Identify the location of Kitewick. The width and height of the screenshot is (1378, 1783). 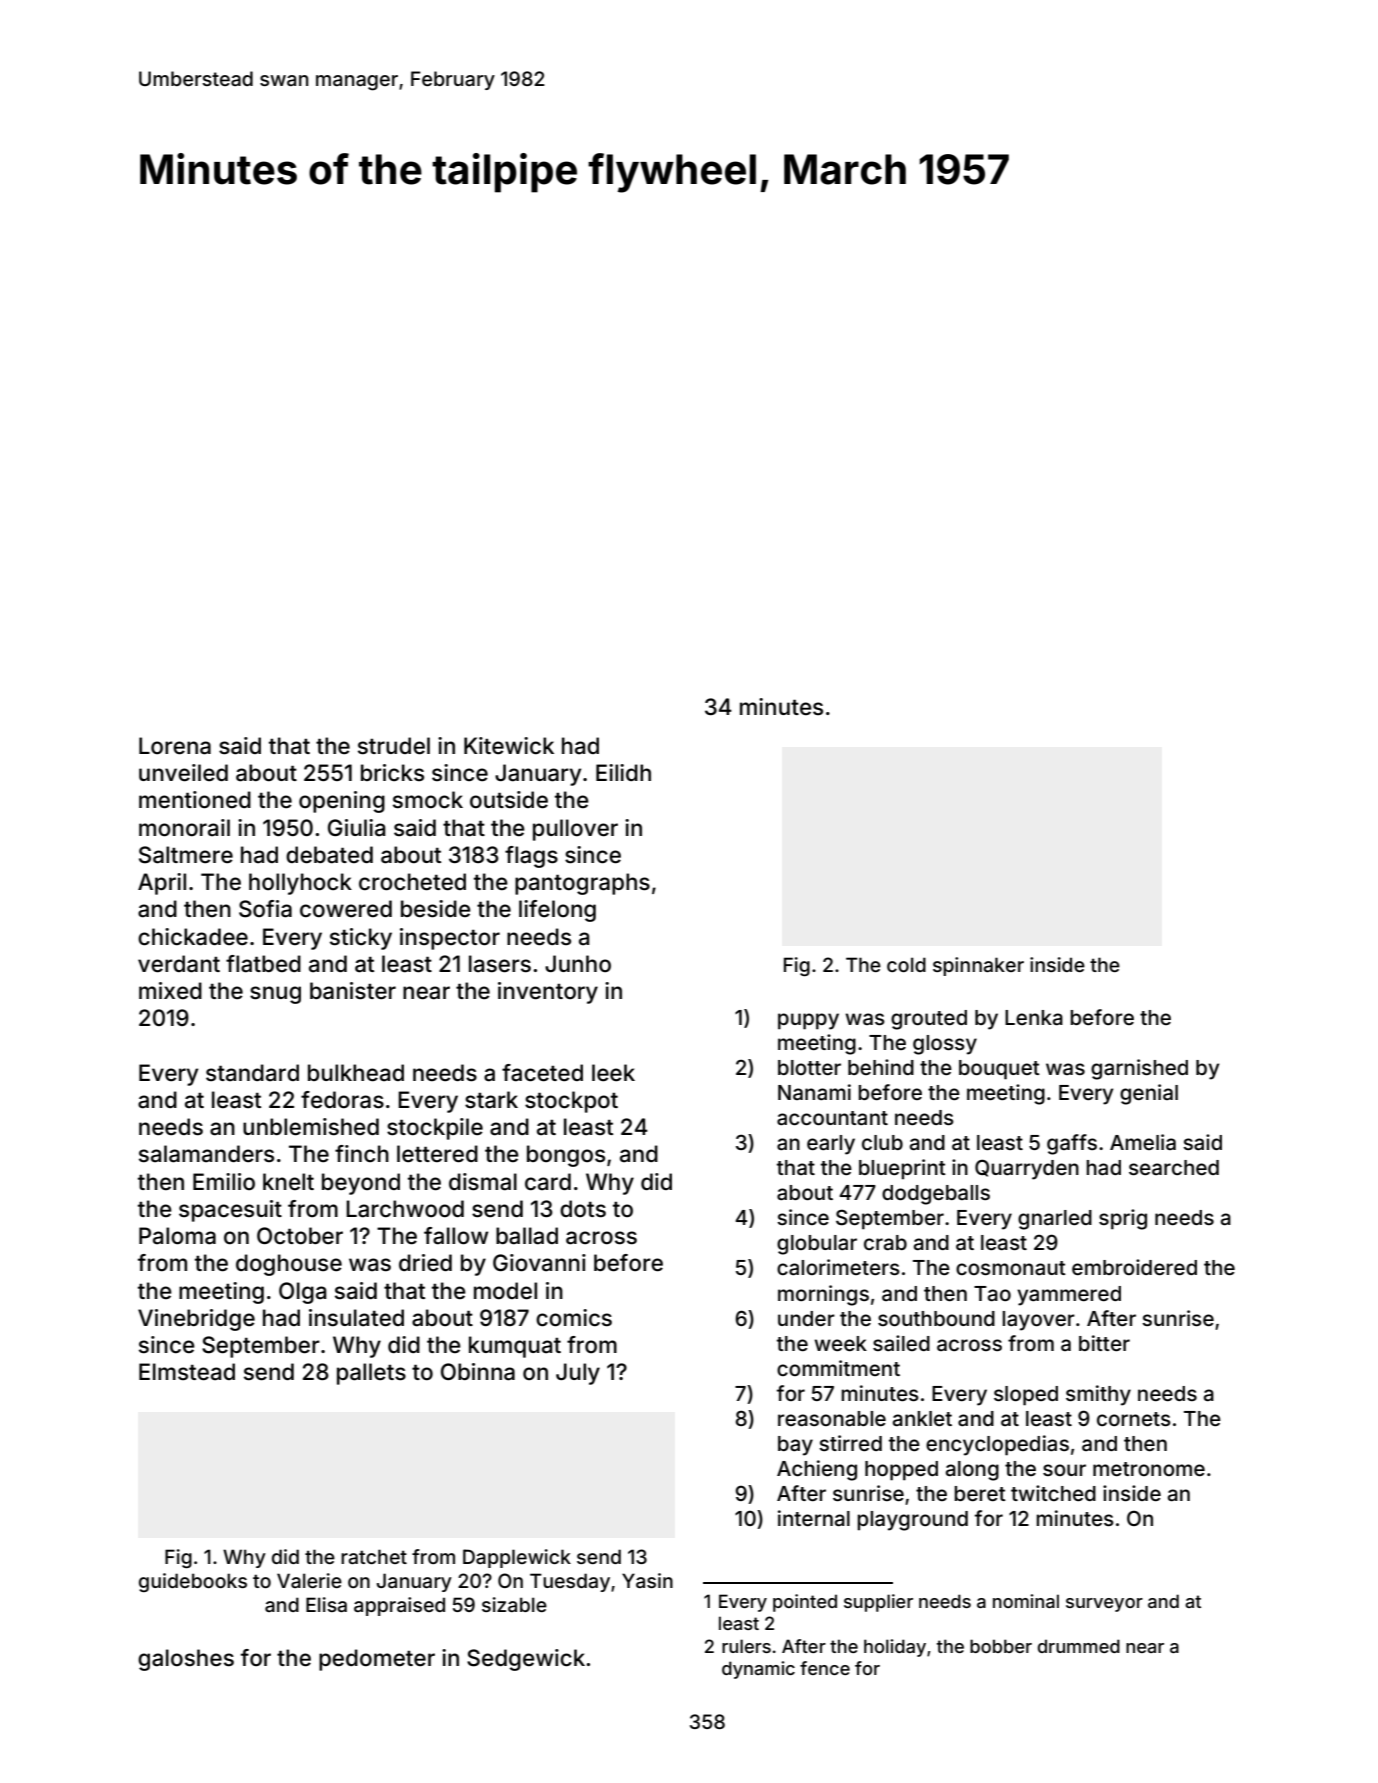
(509, 746).
